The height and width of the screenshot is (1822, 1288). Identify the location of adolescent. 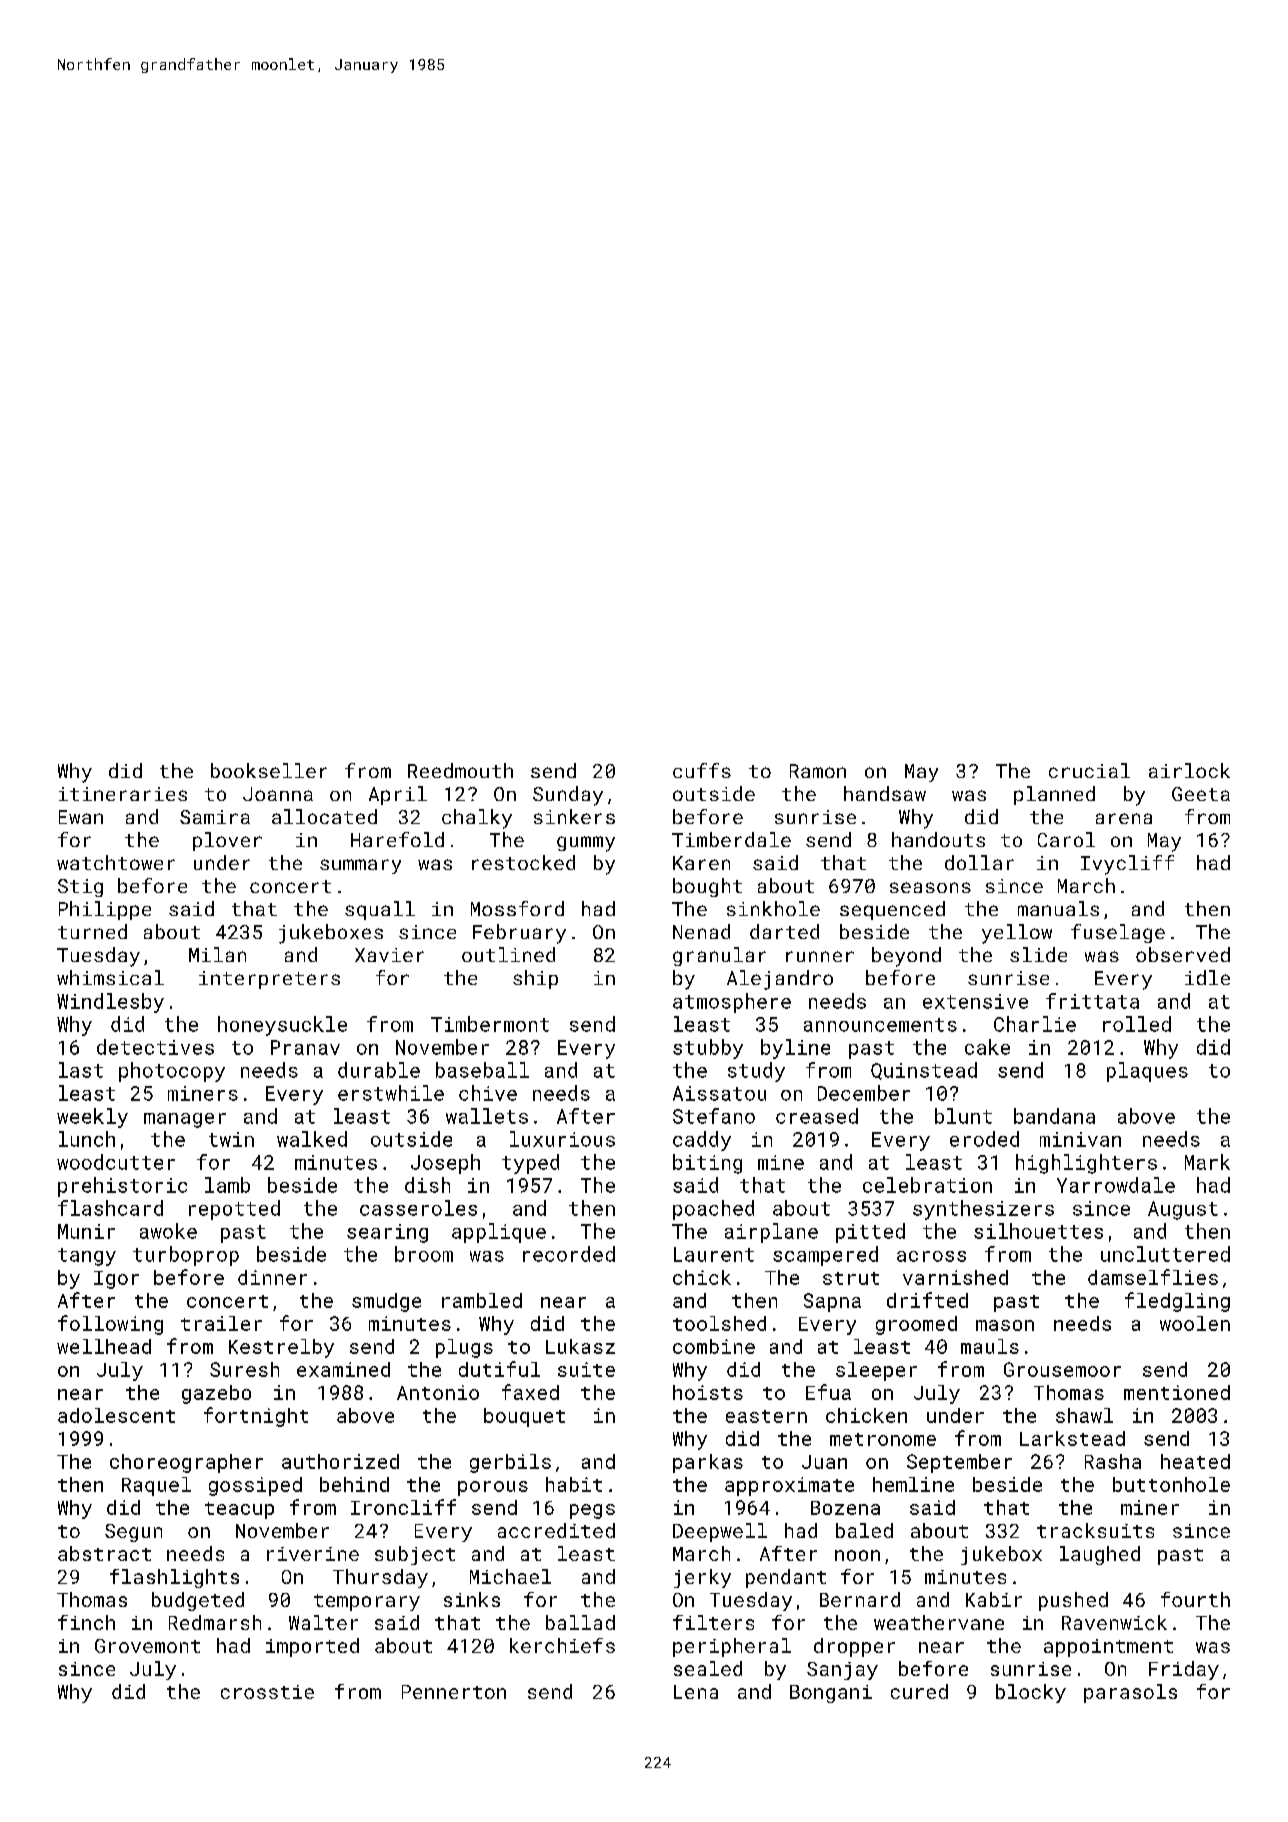
(116, 1415).
